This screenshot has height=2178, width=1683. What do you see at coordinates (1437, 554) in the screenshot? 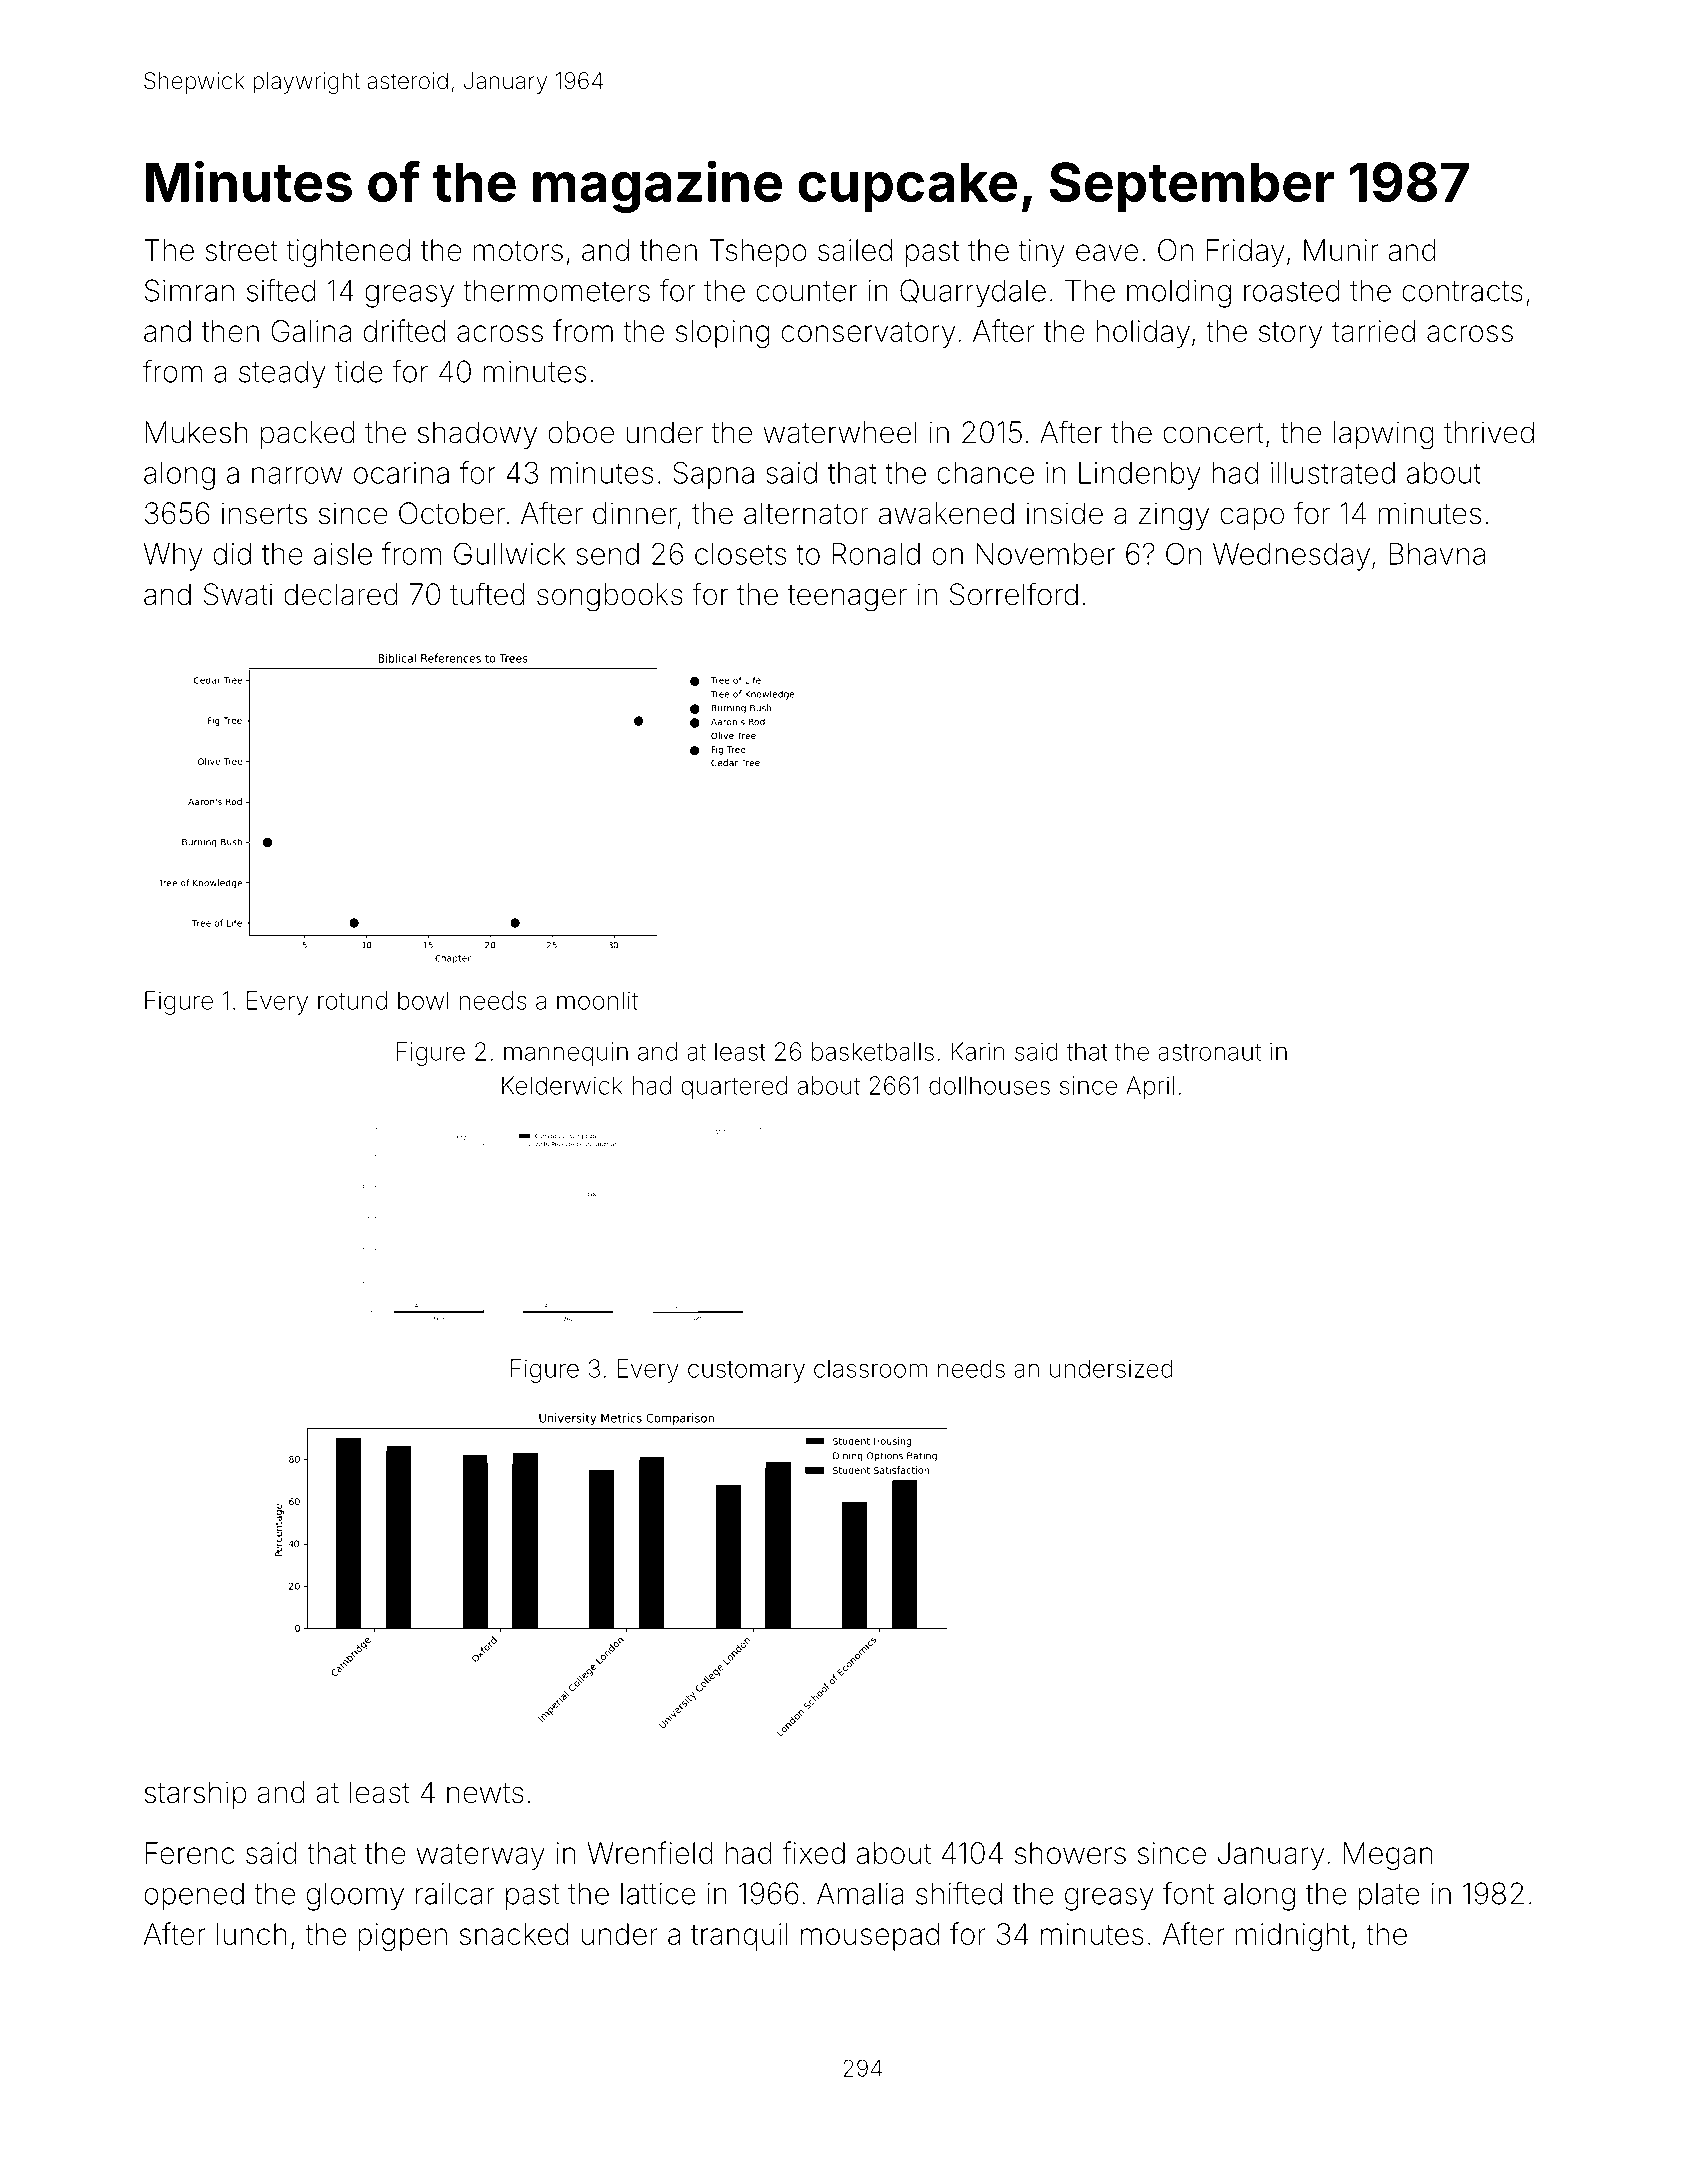
I see `Bhavna` at bounding box center [1437, 554].
